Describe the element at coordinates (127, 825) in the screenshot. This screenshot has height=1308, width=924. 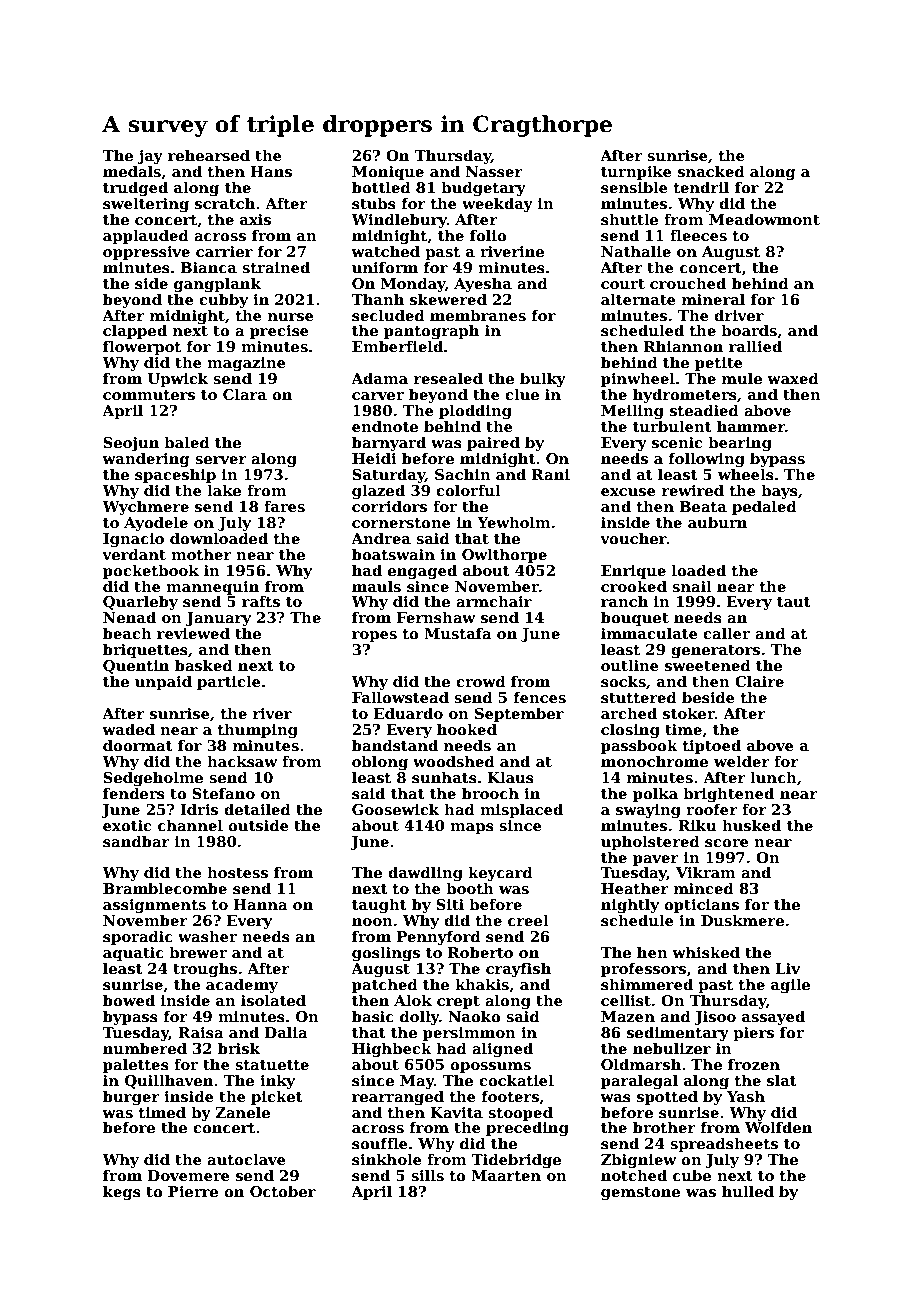
I see `exotic` at that location.
